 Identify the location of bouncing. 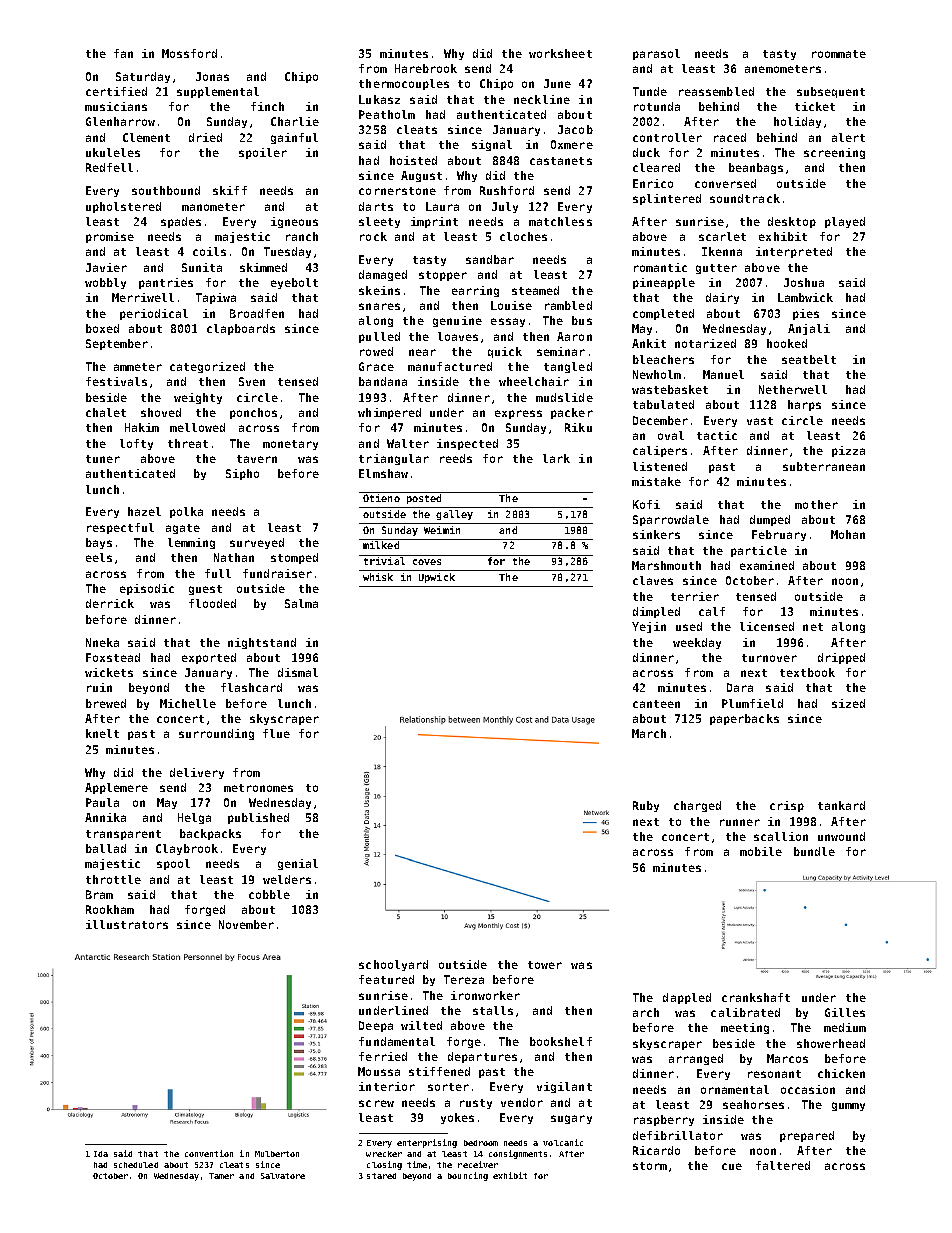
(468, 1176).
